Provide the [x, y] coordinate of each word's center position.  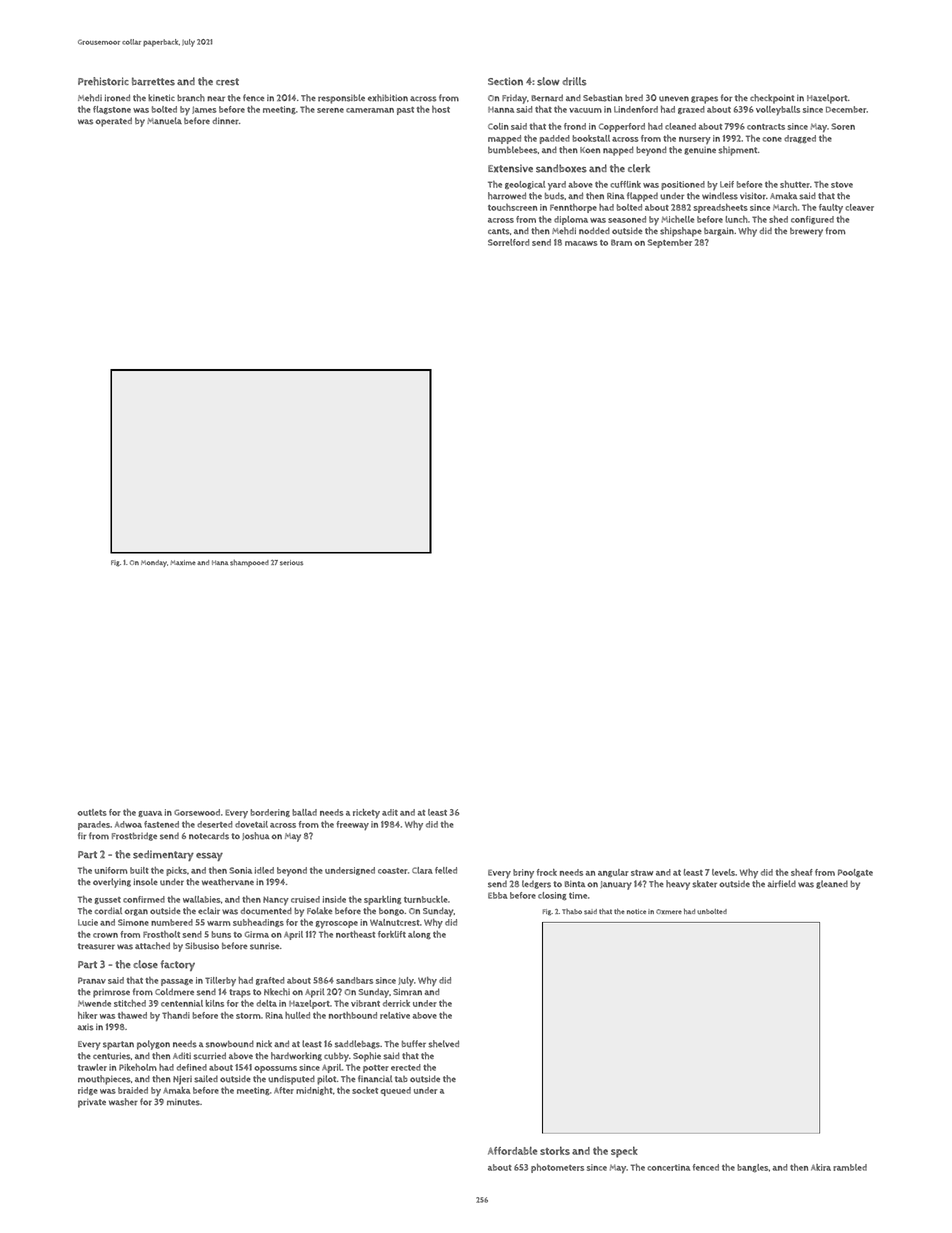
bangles [753, 1168]
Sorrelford [508, 242]
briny [523, 873]
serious [291, 563]
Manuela [164, 121]
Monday [154, 563]
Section [505, 81]
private [92, 1103]
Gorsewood [197, 812]
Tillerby [220, 981]
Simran [407, 992]
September [670, 243]
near [216, 99]
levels [723, 872]
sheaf [802, 872]
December [846, 109]
